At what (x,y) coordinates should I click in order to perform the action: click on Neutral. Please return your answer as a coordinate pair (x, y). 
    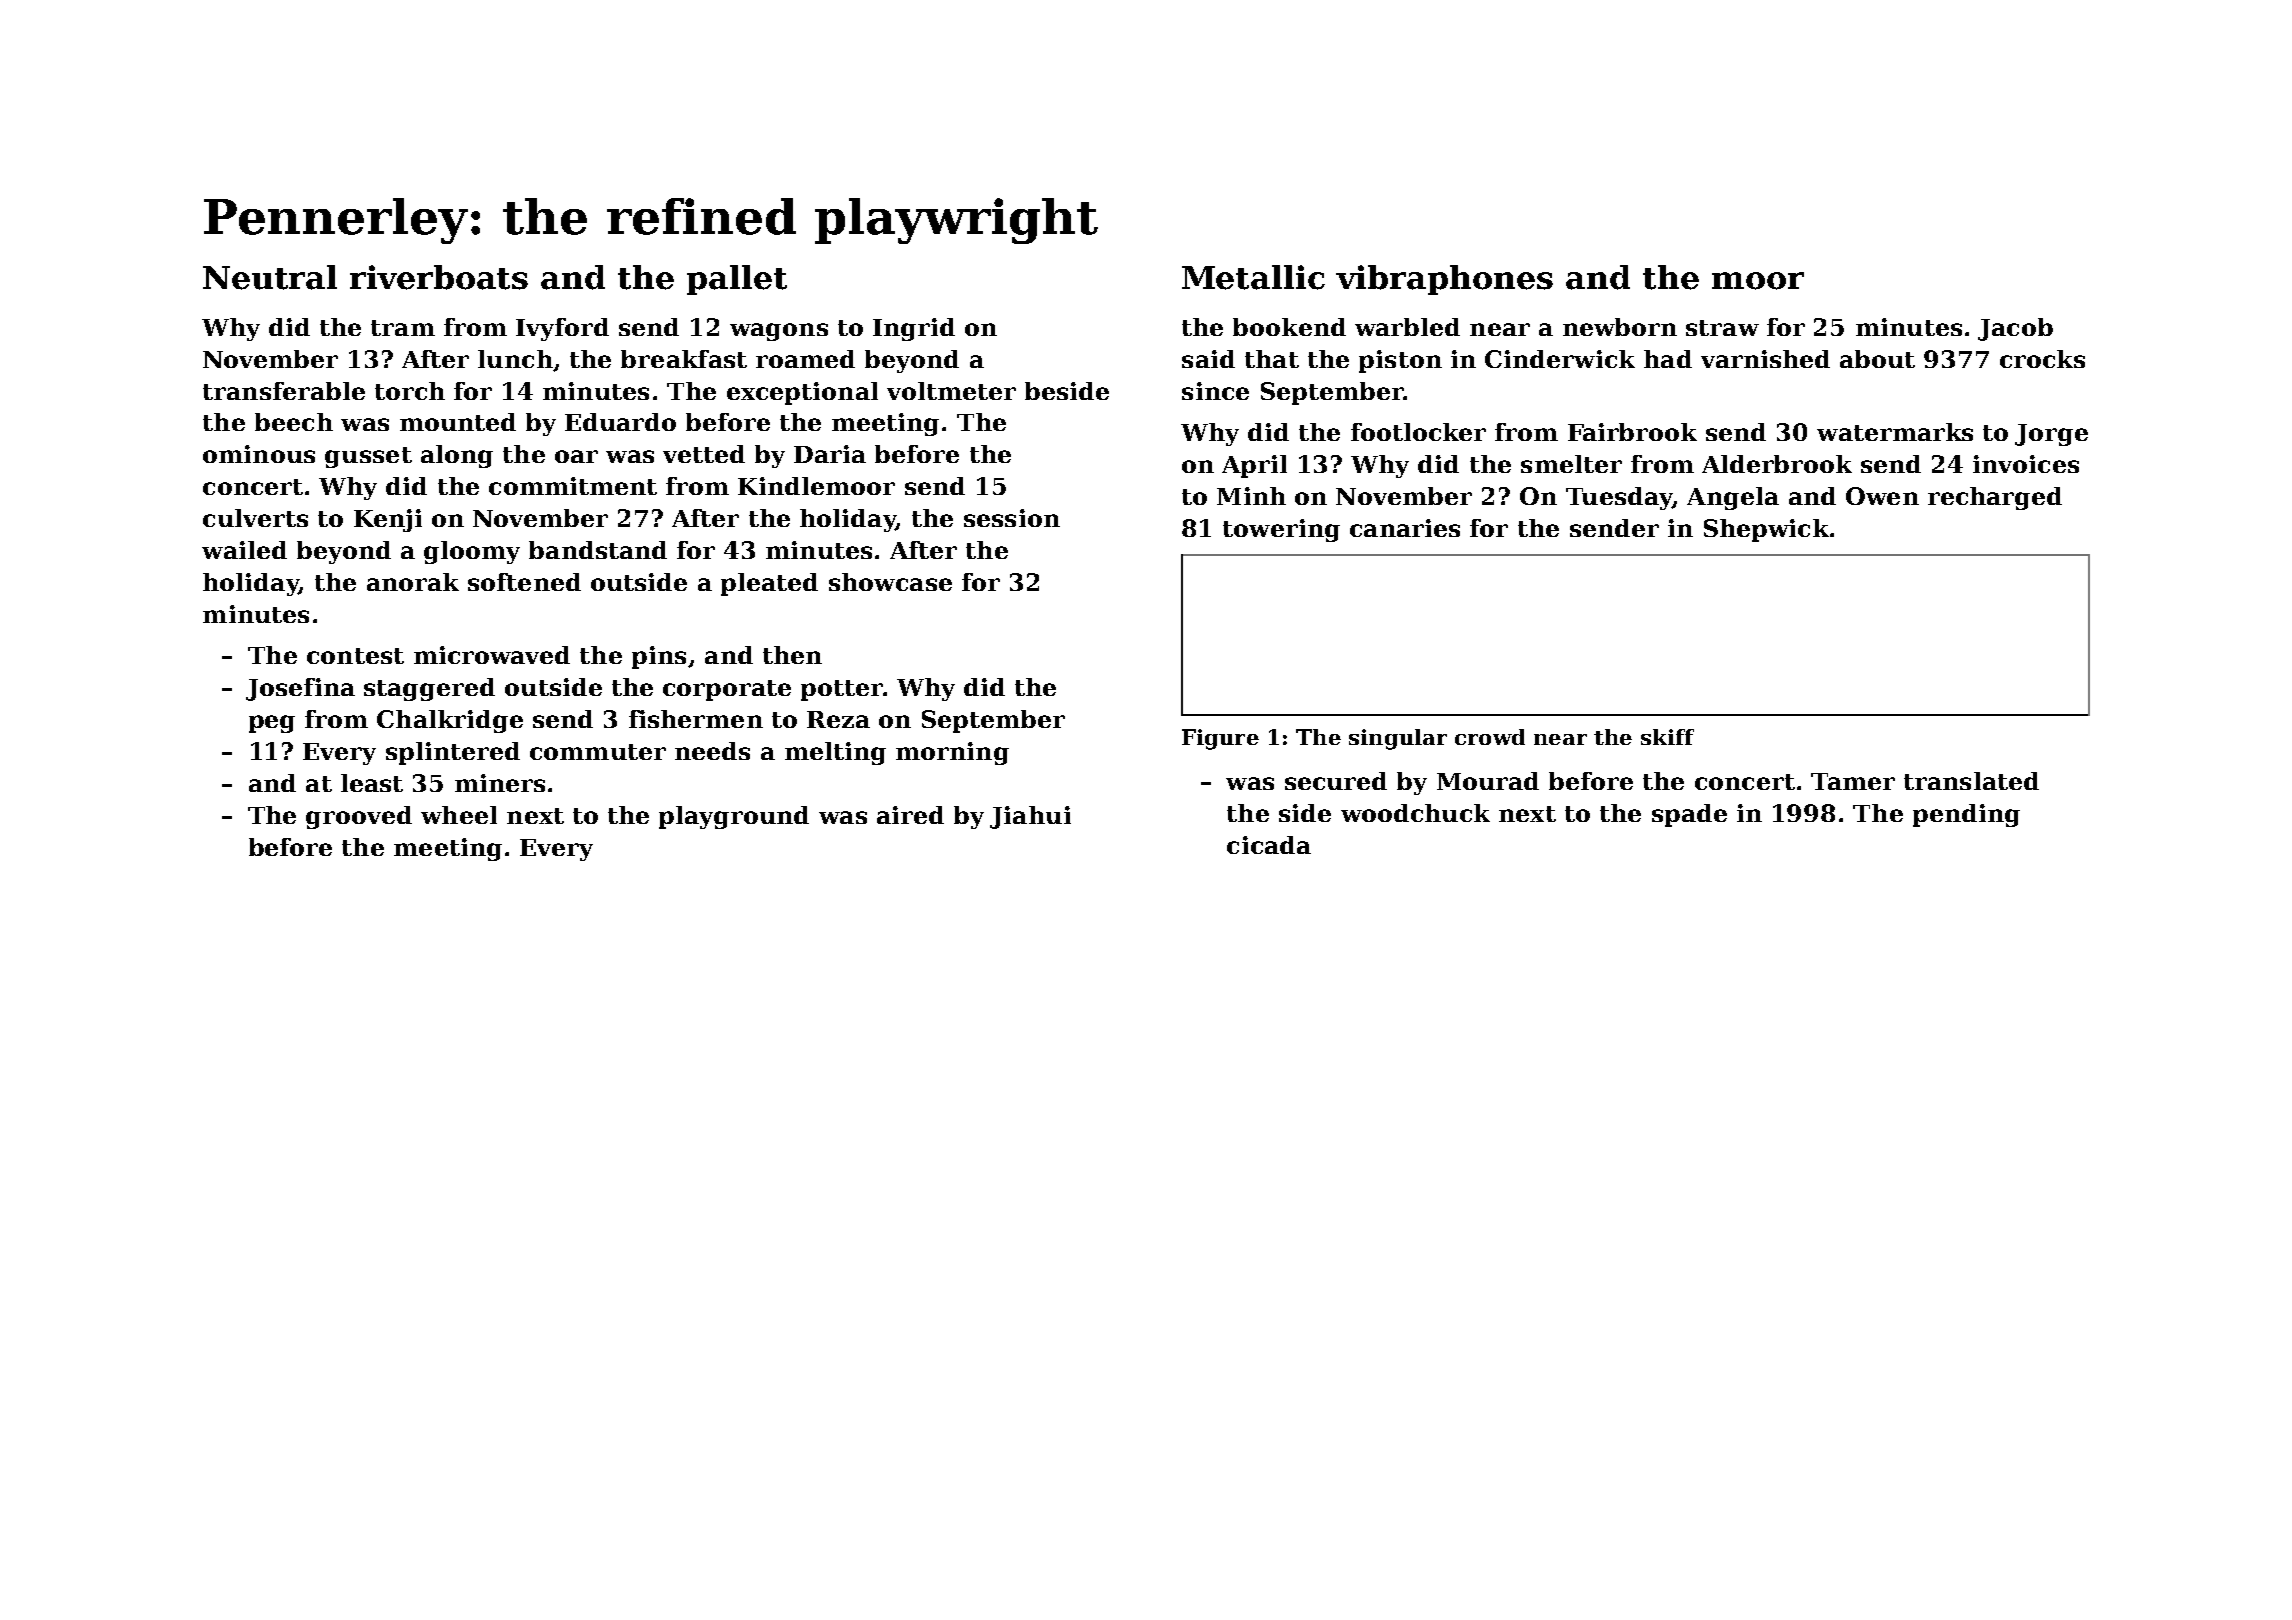
    Looking at the image, I should click on (270, 277).
